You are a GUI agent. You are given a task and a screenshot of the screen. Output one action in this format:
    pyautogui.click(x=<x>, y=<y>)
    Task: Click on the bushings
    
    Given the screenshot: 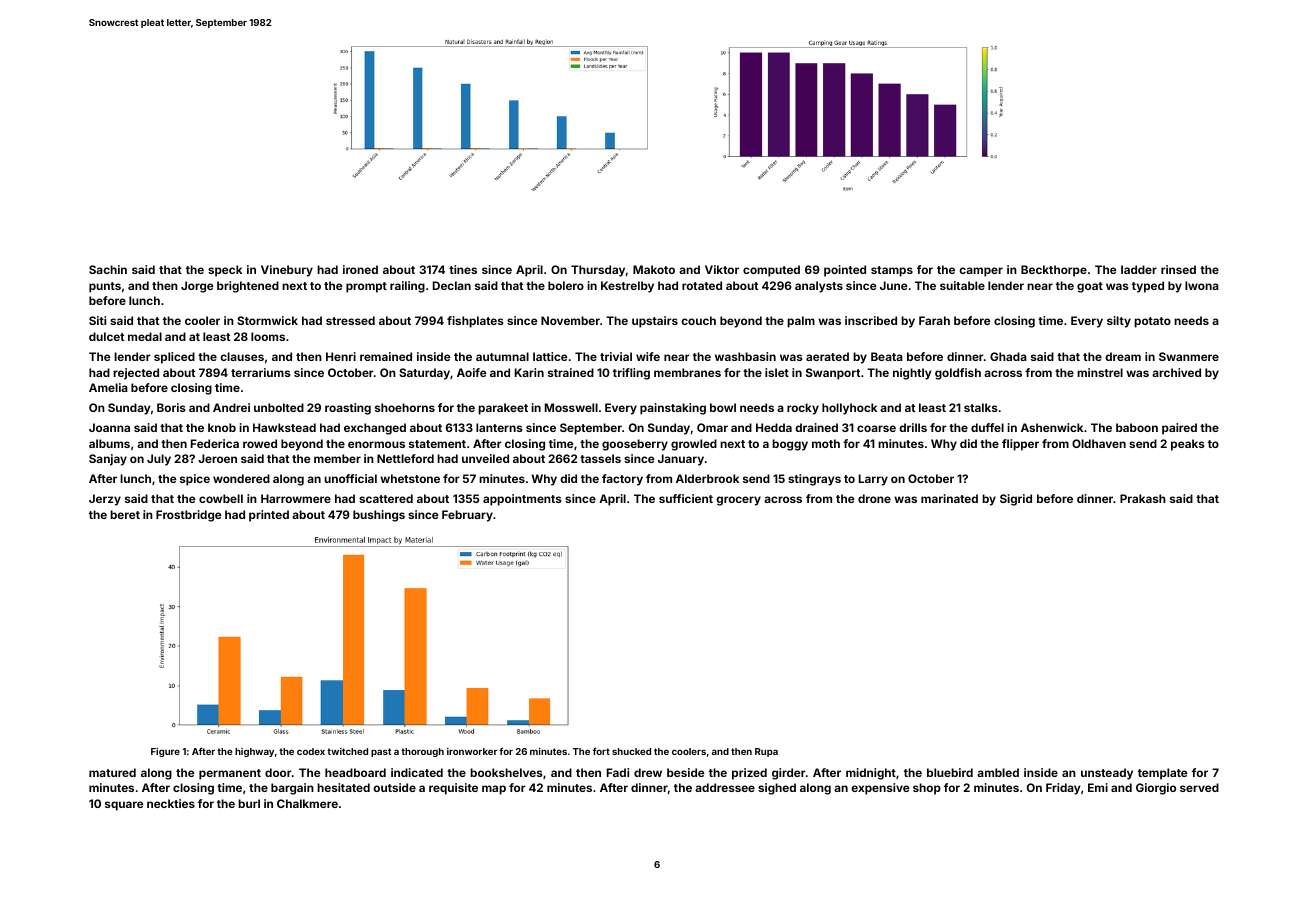 What is the action you would take?
    pyautogui.click(x=379, y=516)
